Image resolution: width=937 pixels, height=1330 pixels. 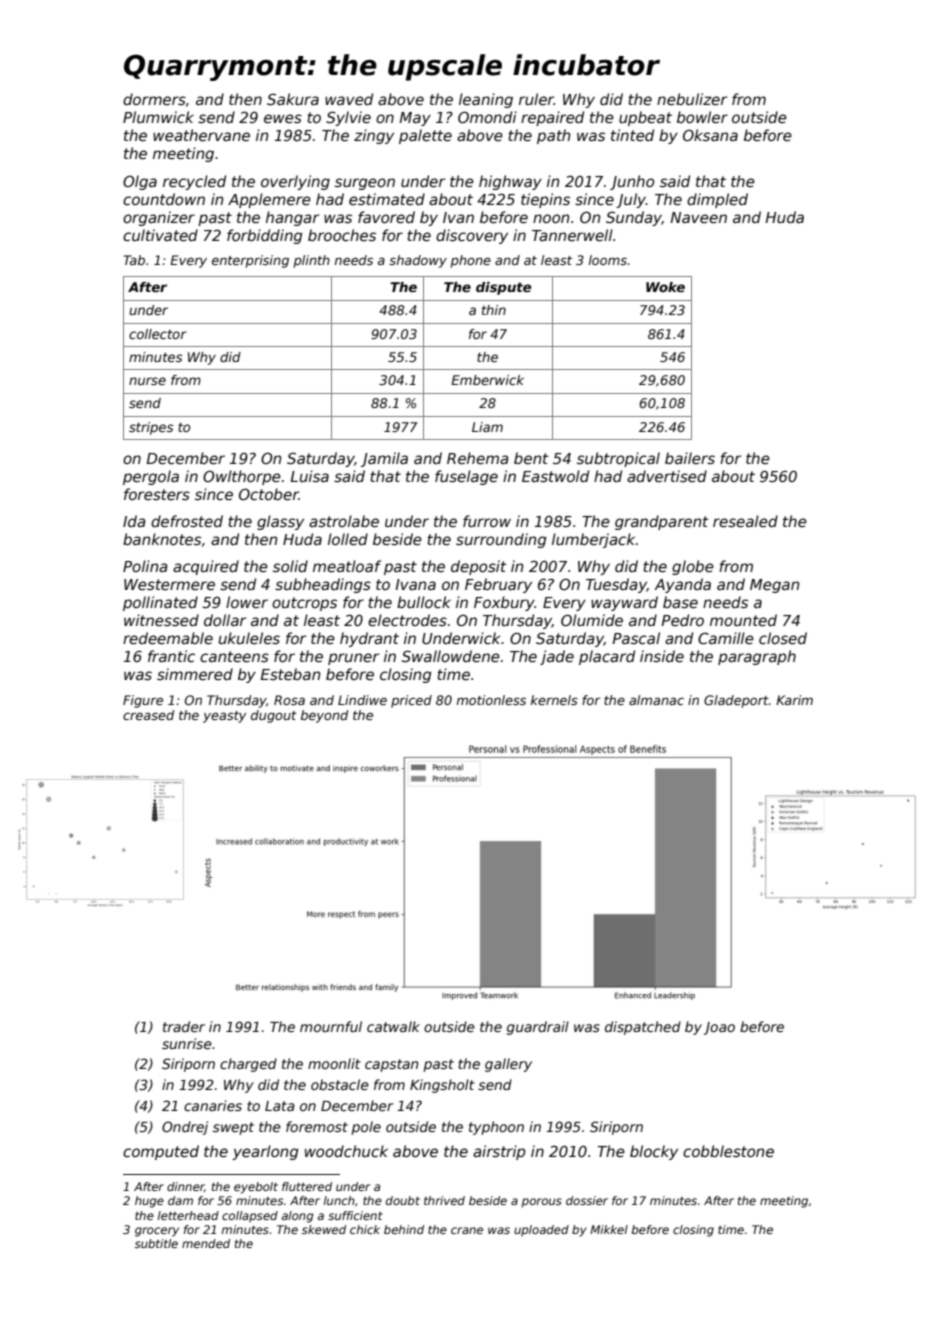 I want to click on porous, so click(x=541, y=1203).
